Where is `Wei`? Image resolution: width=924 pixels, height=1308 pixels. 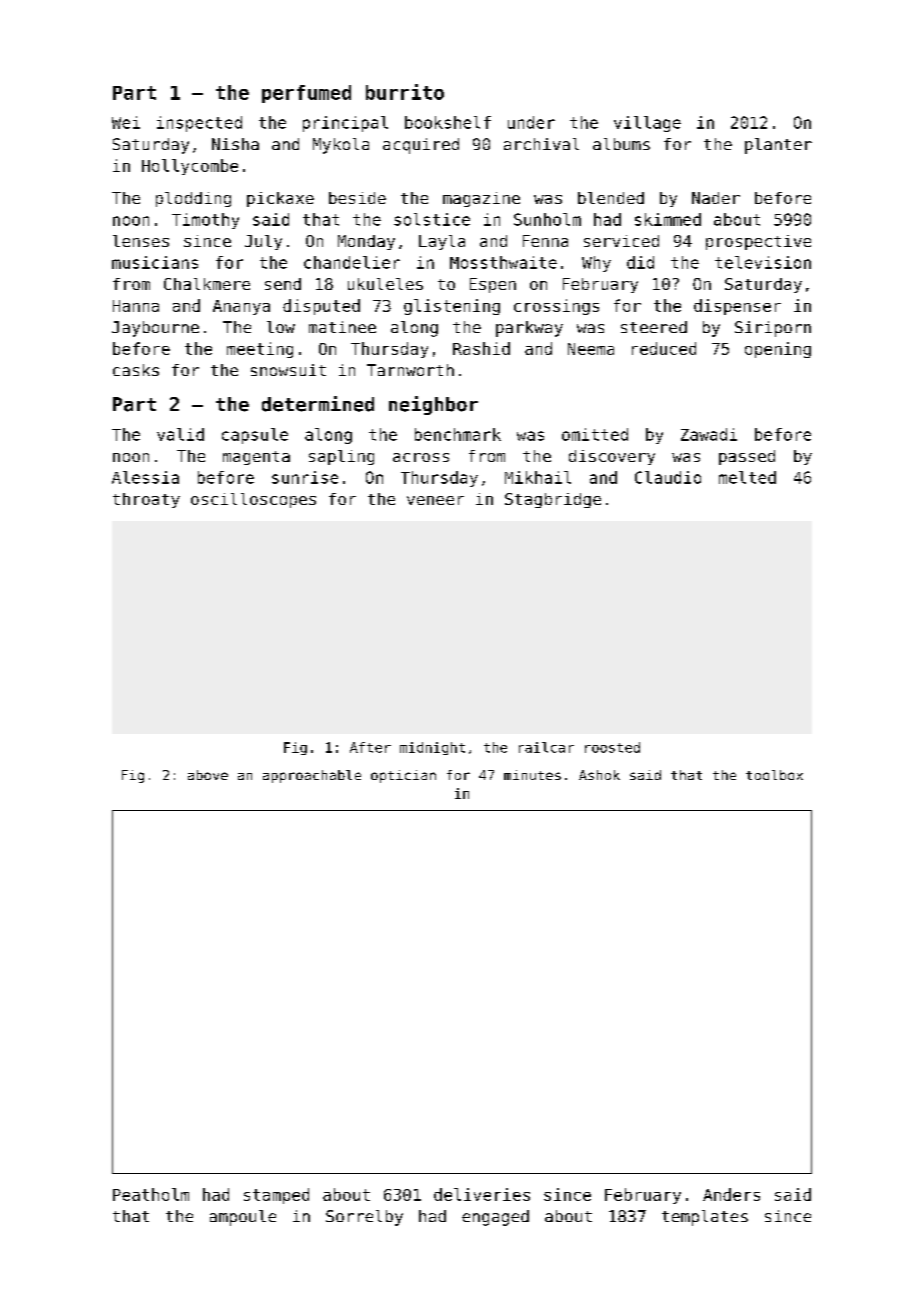 Wei is located at coordinates (126, 122).
